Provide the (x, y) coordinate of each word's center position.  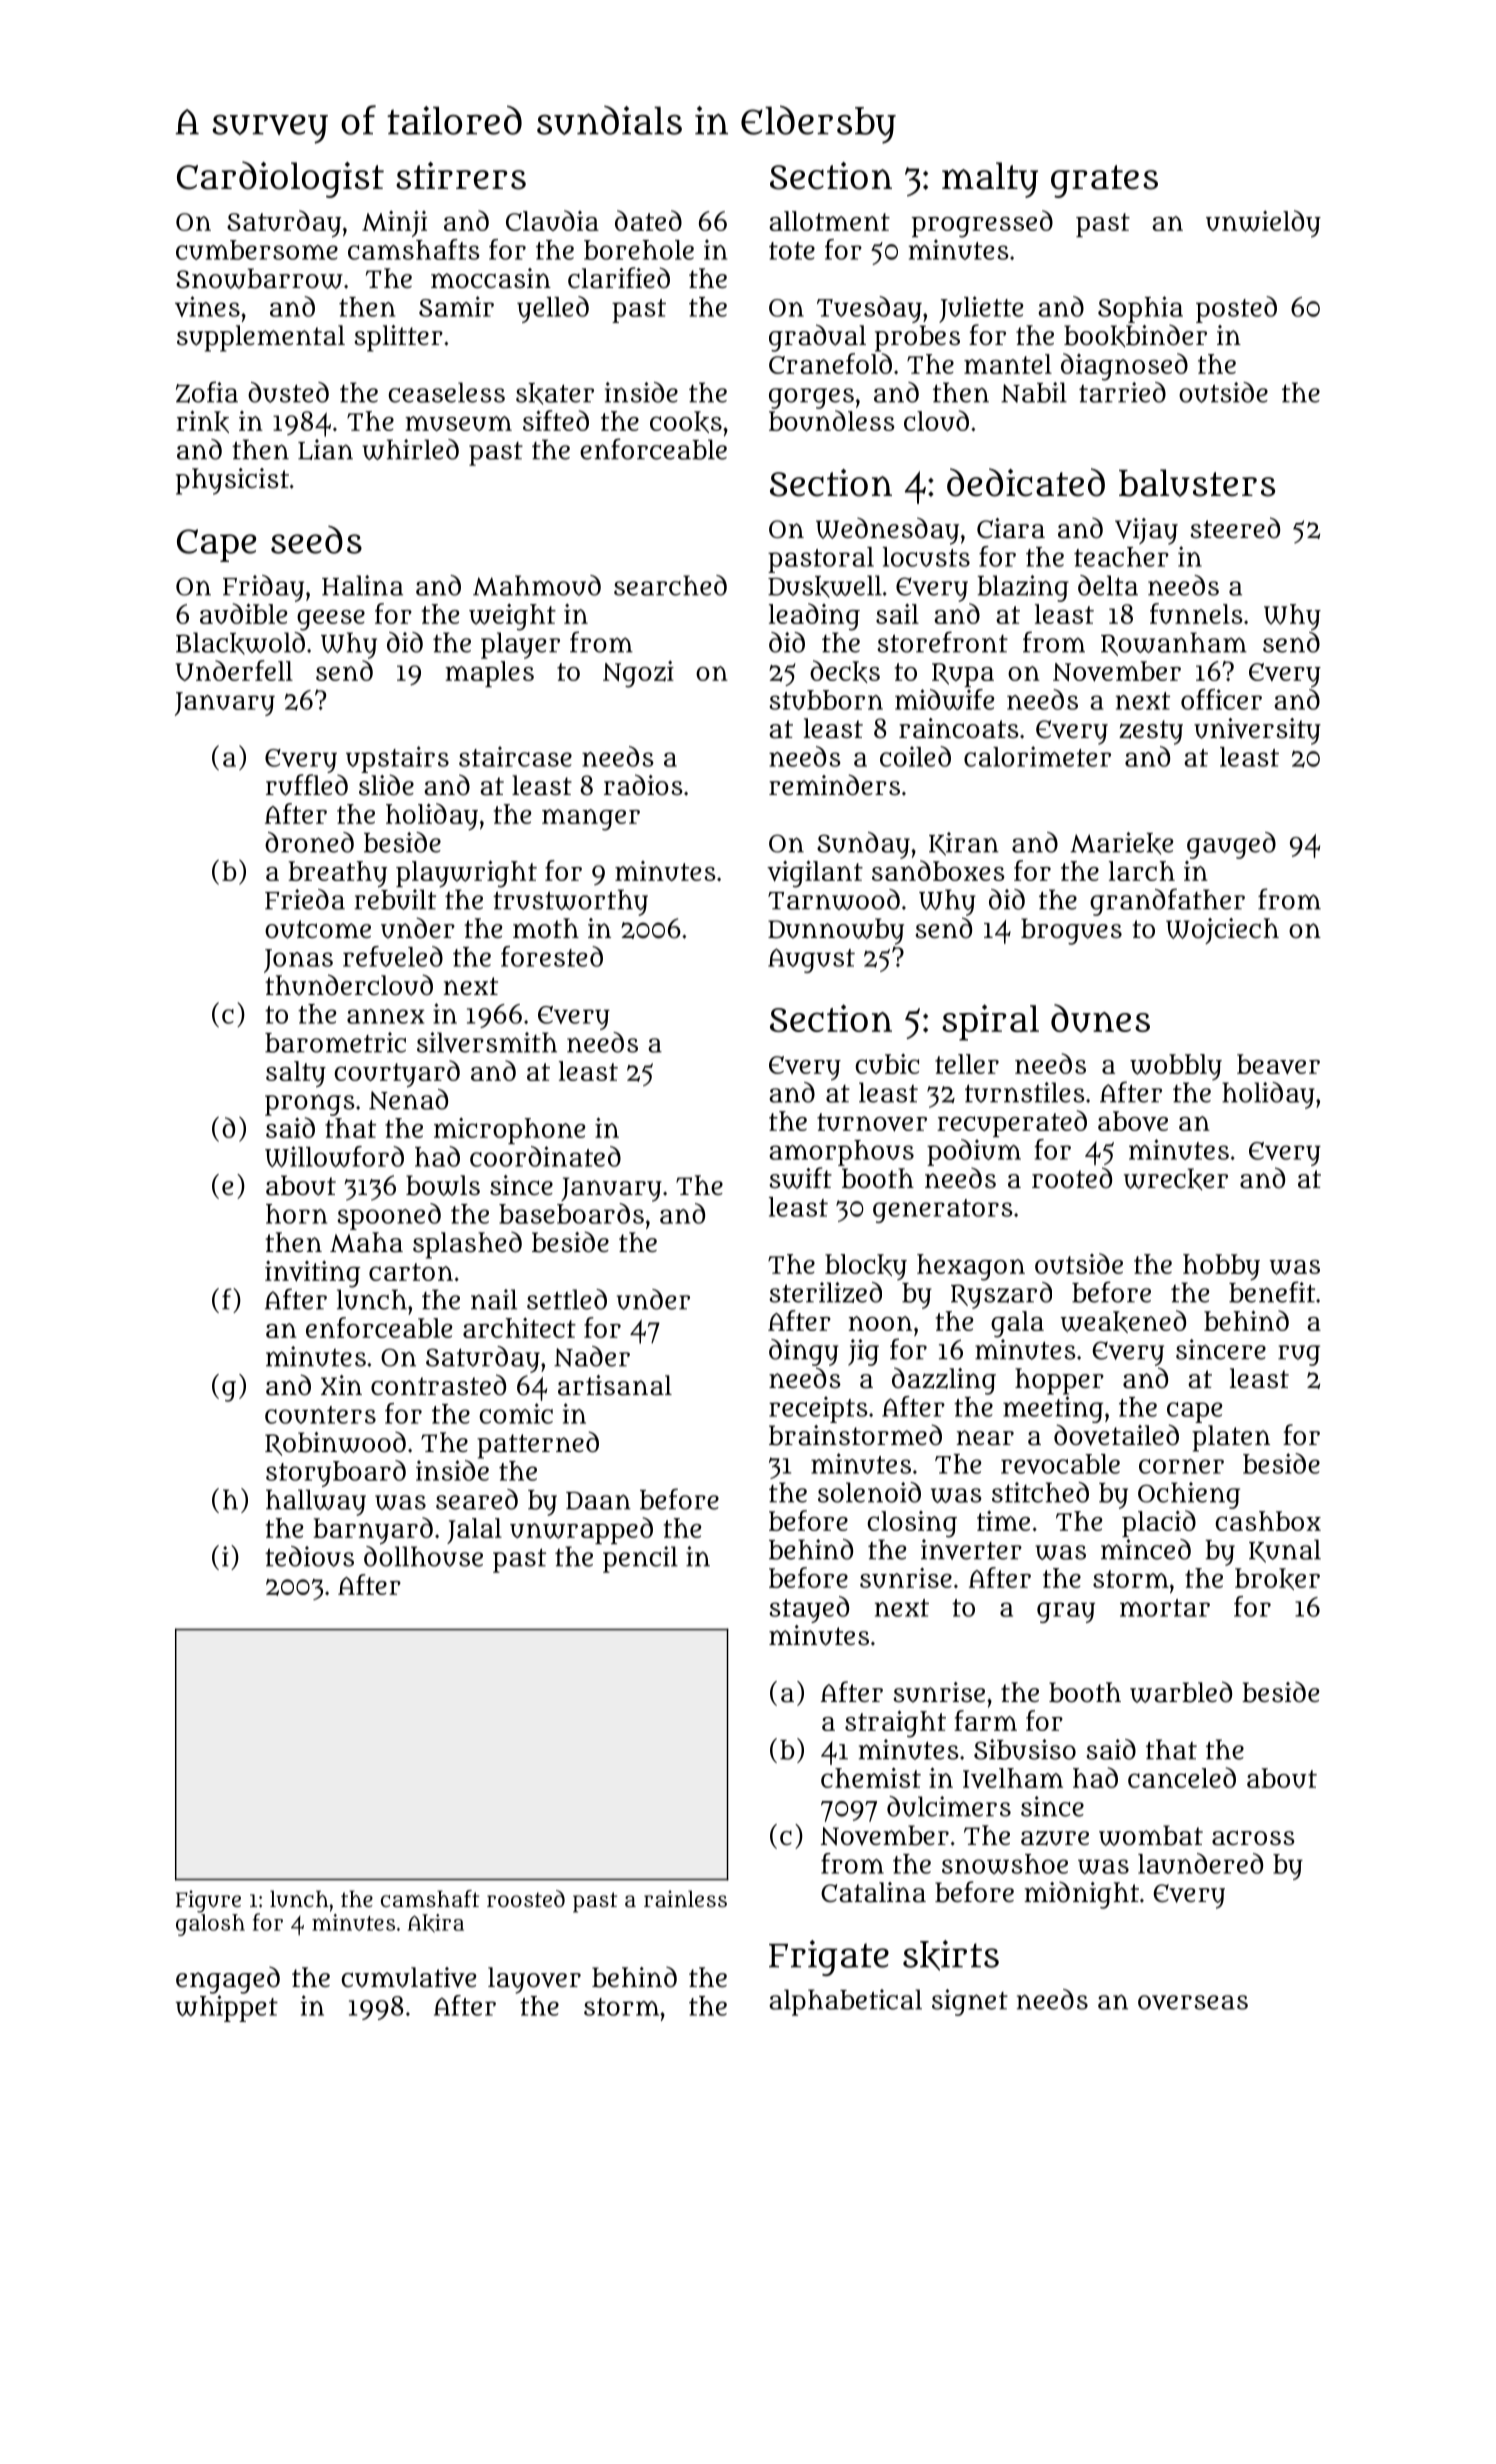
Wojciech (1222, 931)
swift (800, 1178)
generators (943, 1211)
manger (591, 820)
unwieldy (1263, 223)
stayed (809, 1609)
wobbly (1176, 1067)
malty (990, 180)
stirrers (461, 176)
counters (320, 1415)
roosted (526, 1898)
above (1133, 1121)
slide (386, 784)
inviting (313, 1274)
